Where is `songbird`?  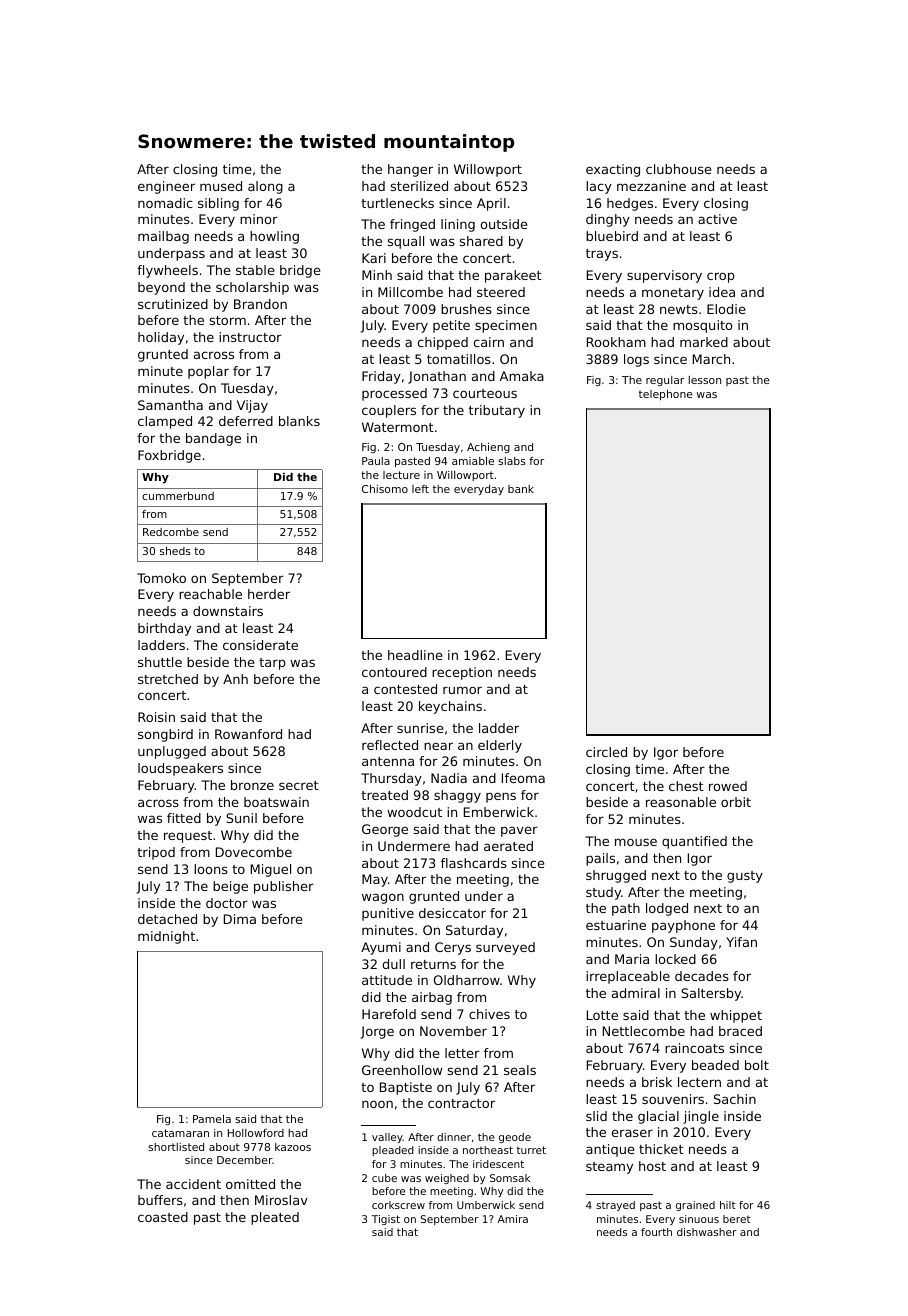 songbird is located at coordinates (165, 735).
